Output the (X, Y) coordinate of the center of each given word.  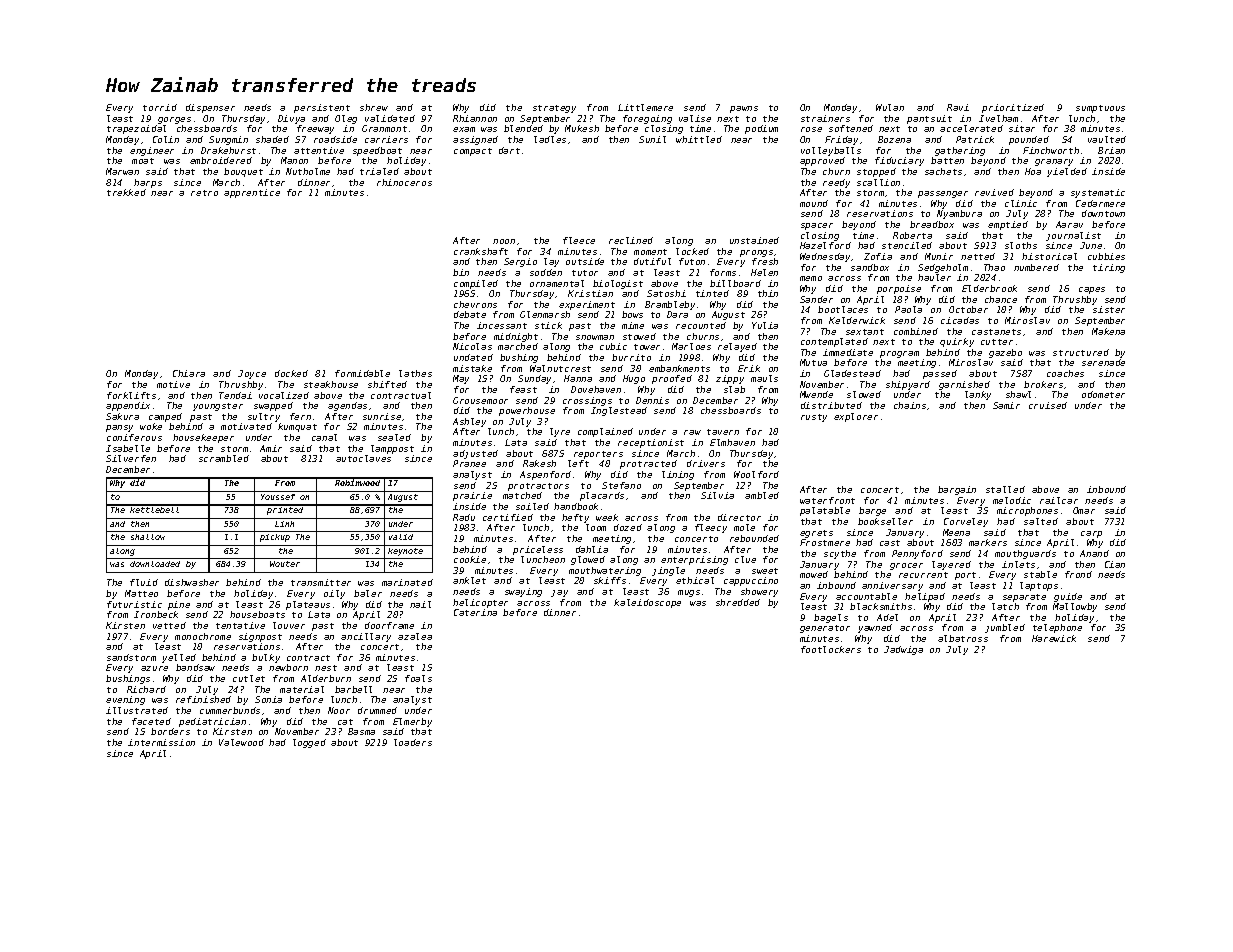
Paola (908, 309)
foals (418, 678)
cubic (613, 346)
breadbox (932, 224)
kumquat (297, 427)
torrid (160, 107)
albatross (963, 638)
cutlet (249, 678)
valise (695, 118)
